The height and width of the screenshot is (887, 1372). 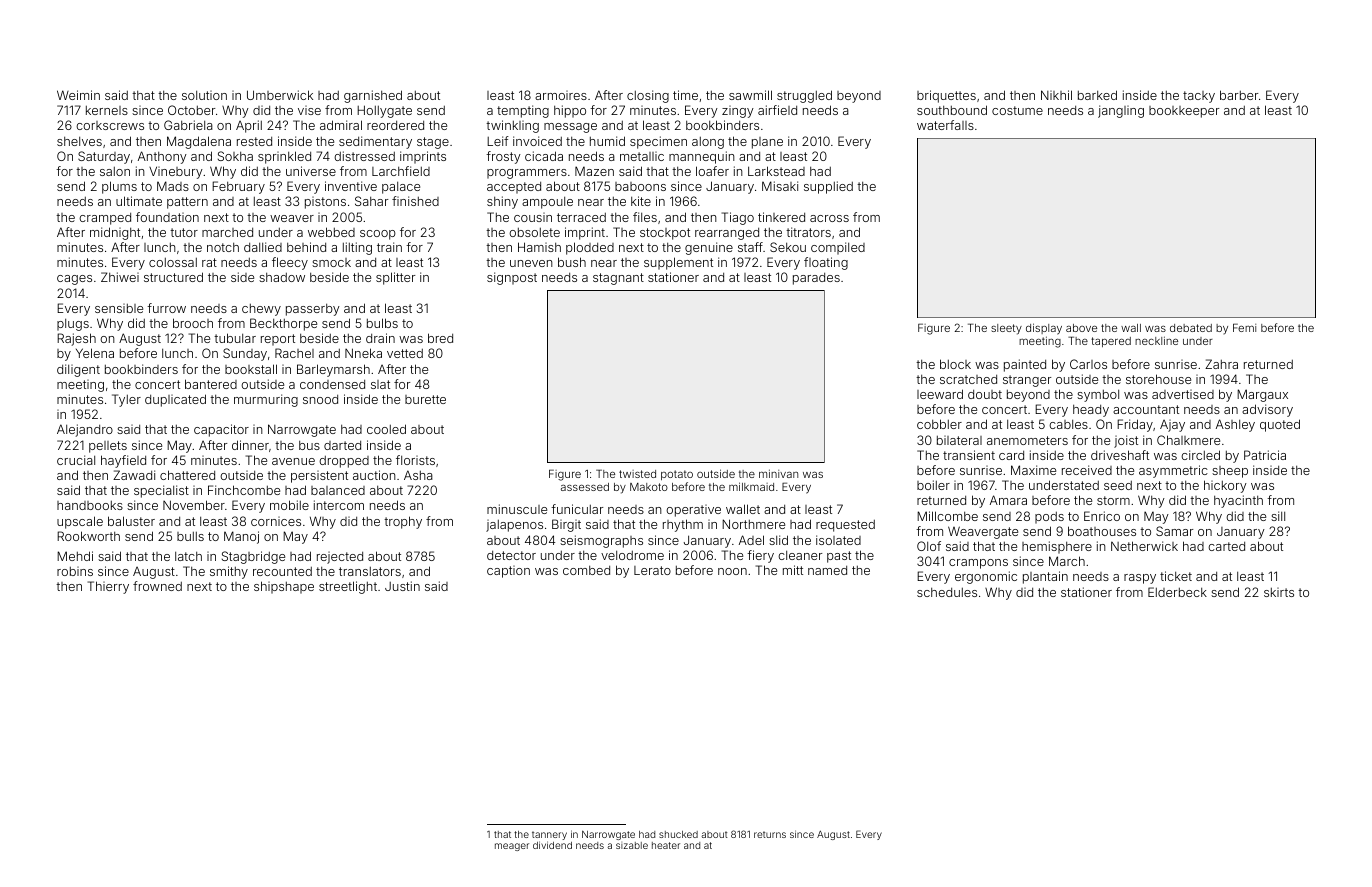 What do you see at coordinates (512, 847) in the screenshot?
I see `meager` at bounding box center [512, 847].
